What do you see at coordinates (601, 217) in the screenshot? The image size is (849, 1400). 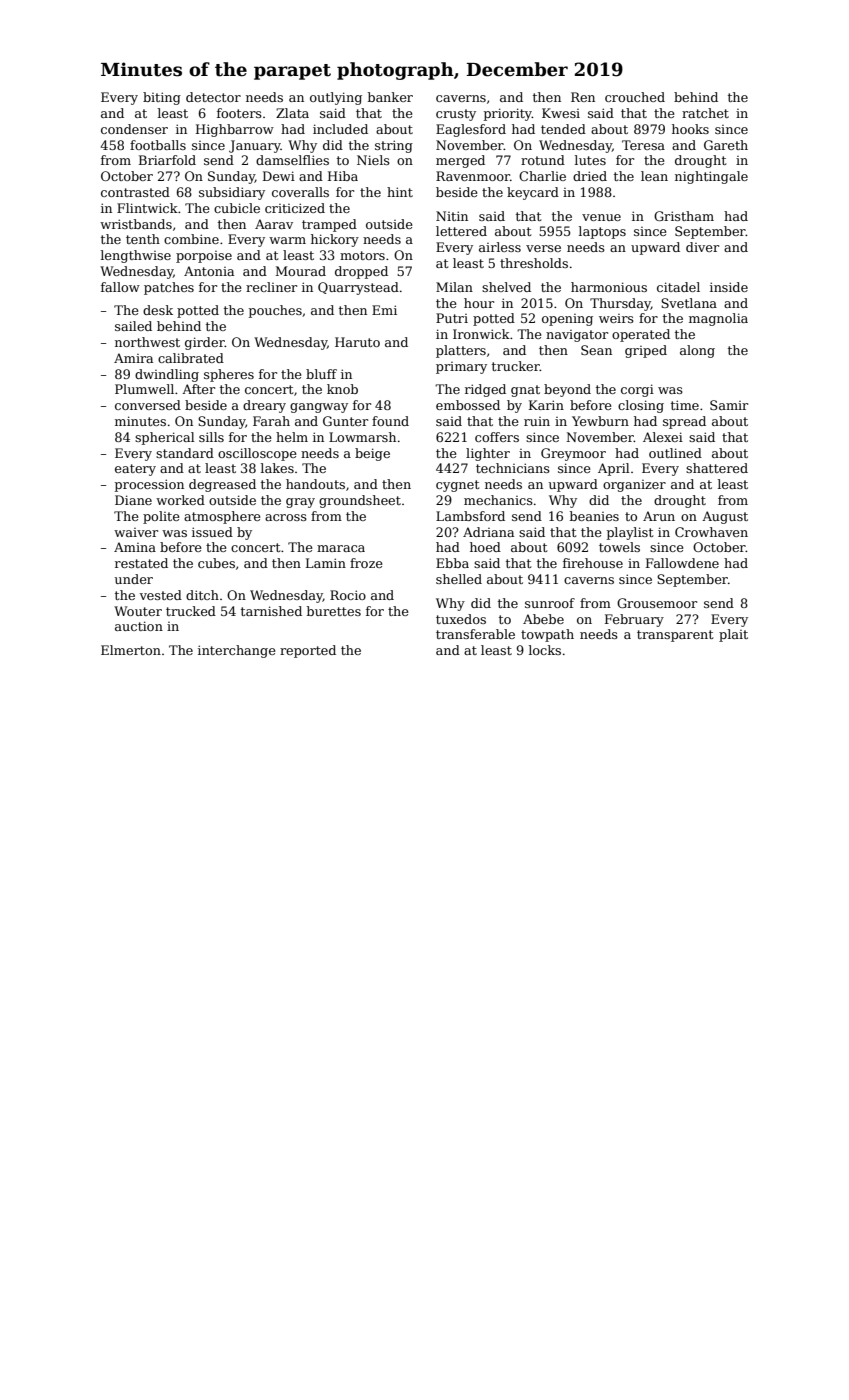 I see `venue` at bounding box center [601, 217].
